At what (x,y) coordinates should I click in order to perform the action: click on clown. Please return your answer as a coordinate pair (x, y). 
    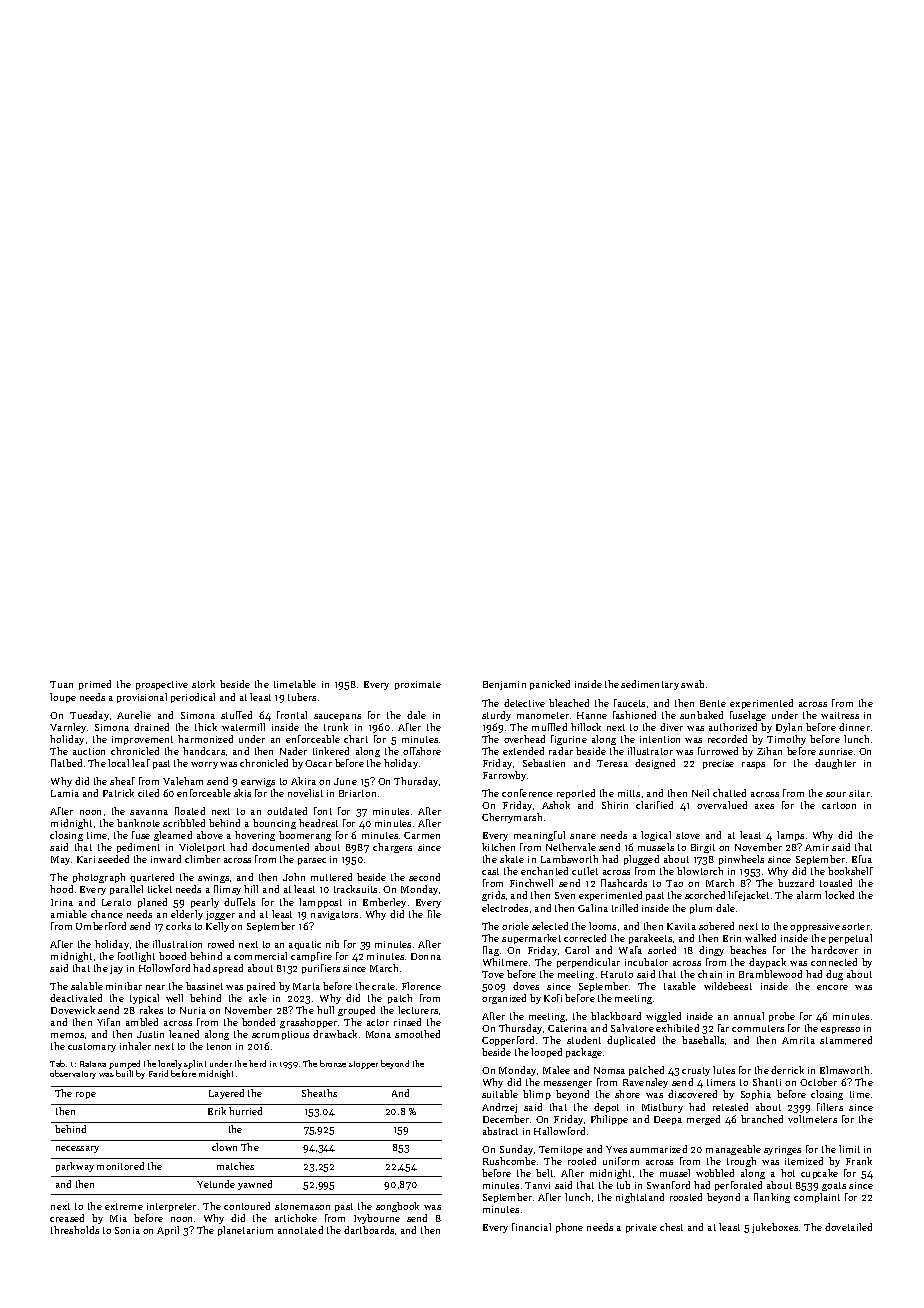
    Looking at the image, I should click on (224, 1147).
